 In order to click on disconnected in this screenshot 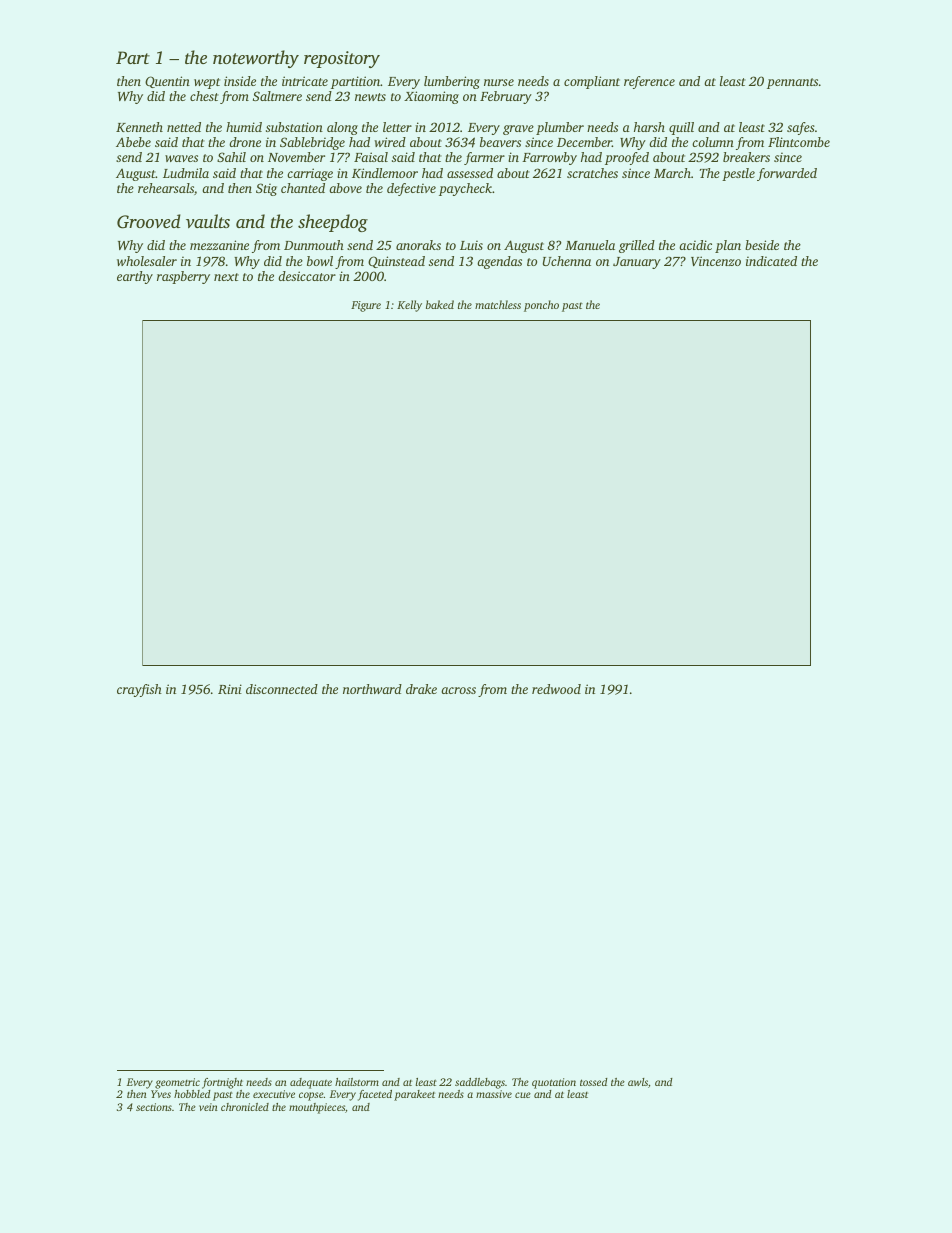, I will do `click(282, 689)`.
